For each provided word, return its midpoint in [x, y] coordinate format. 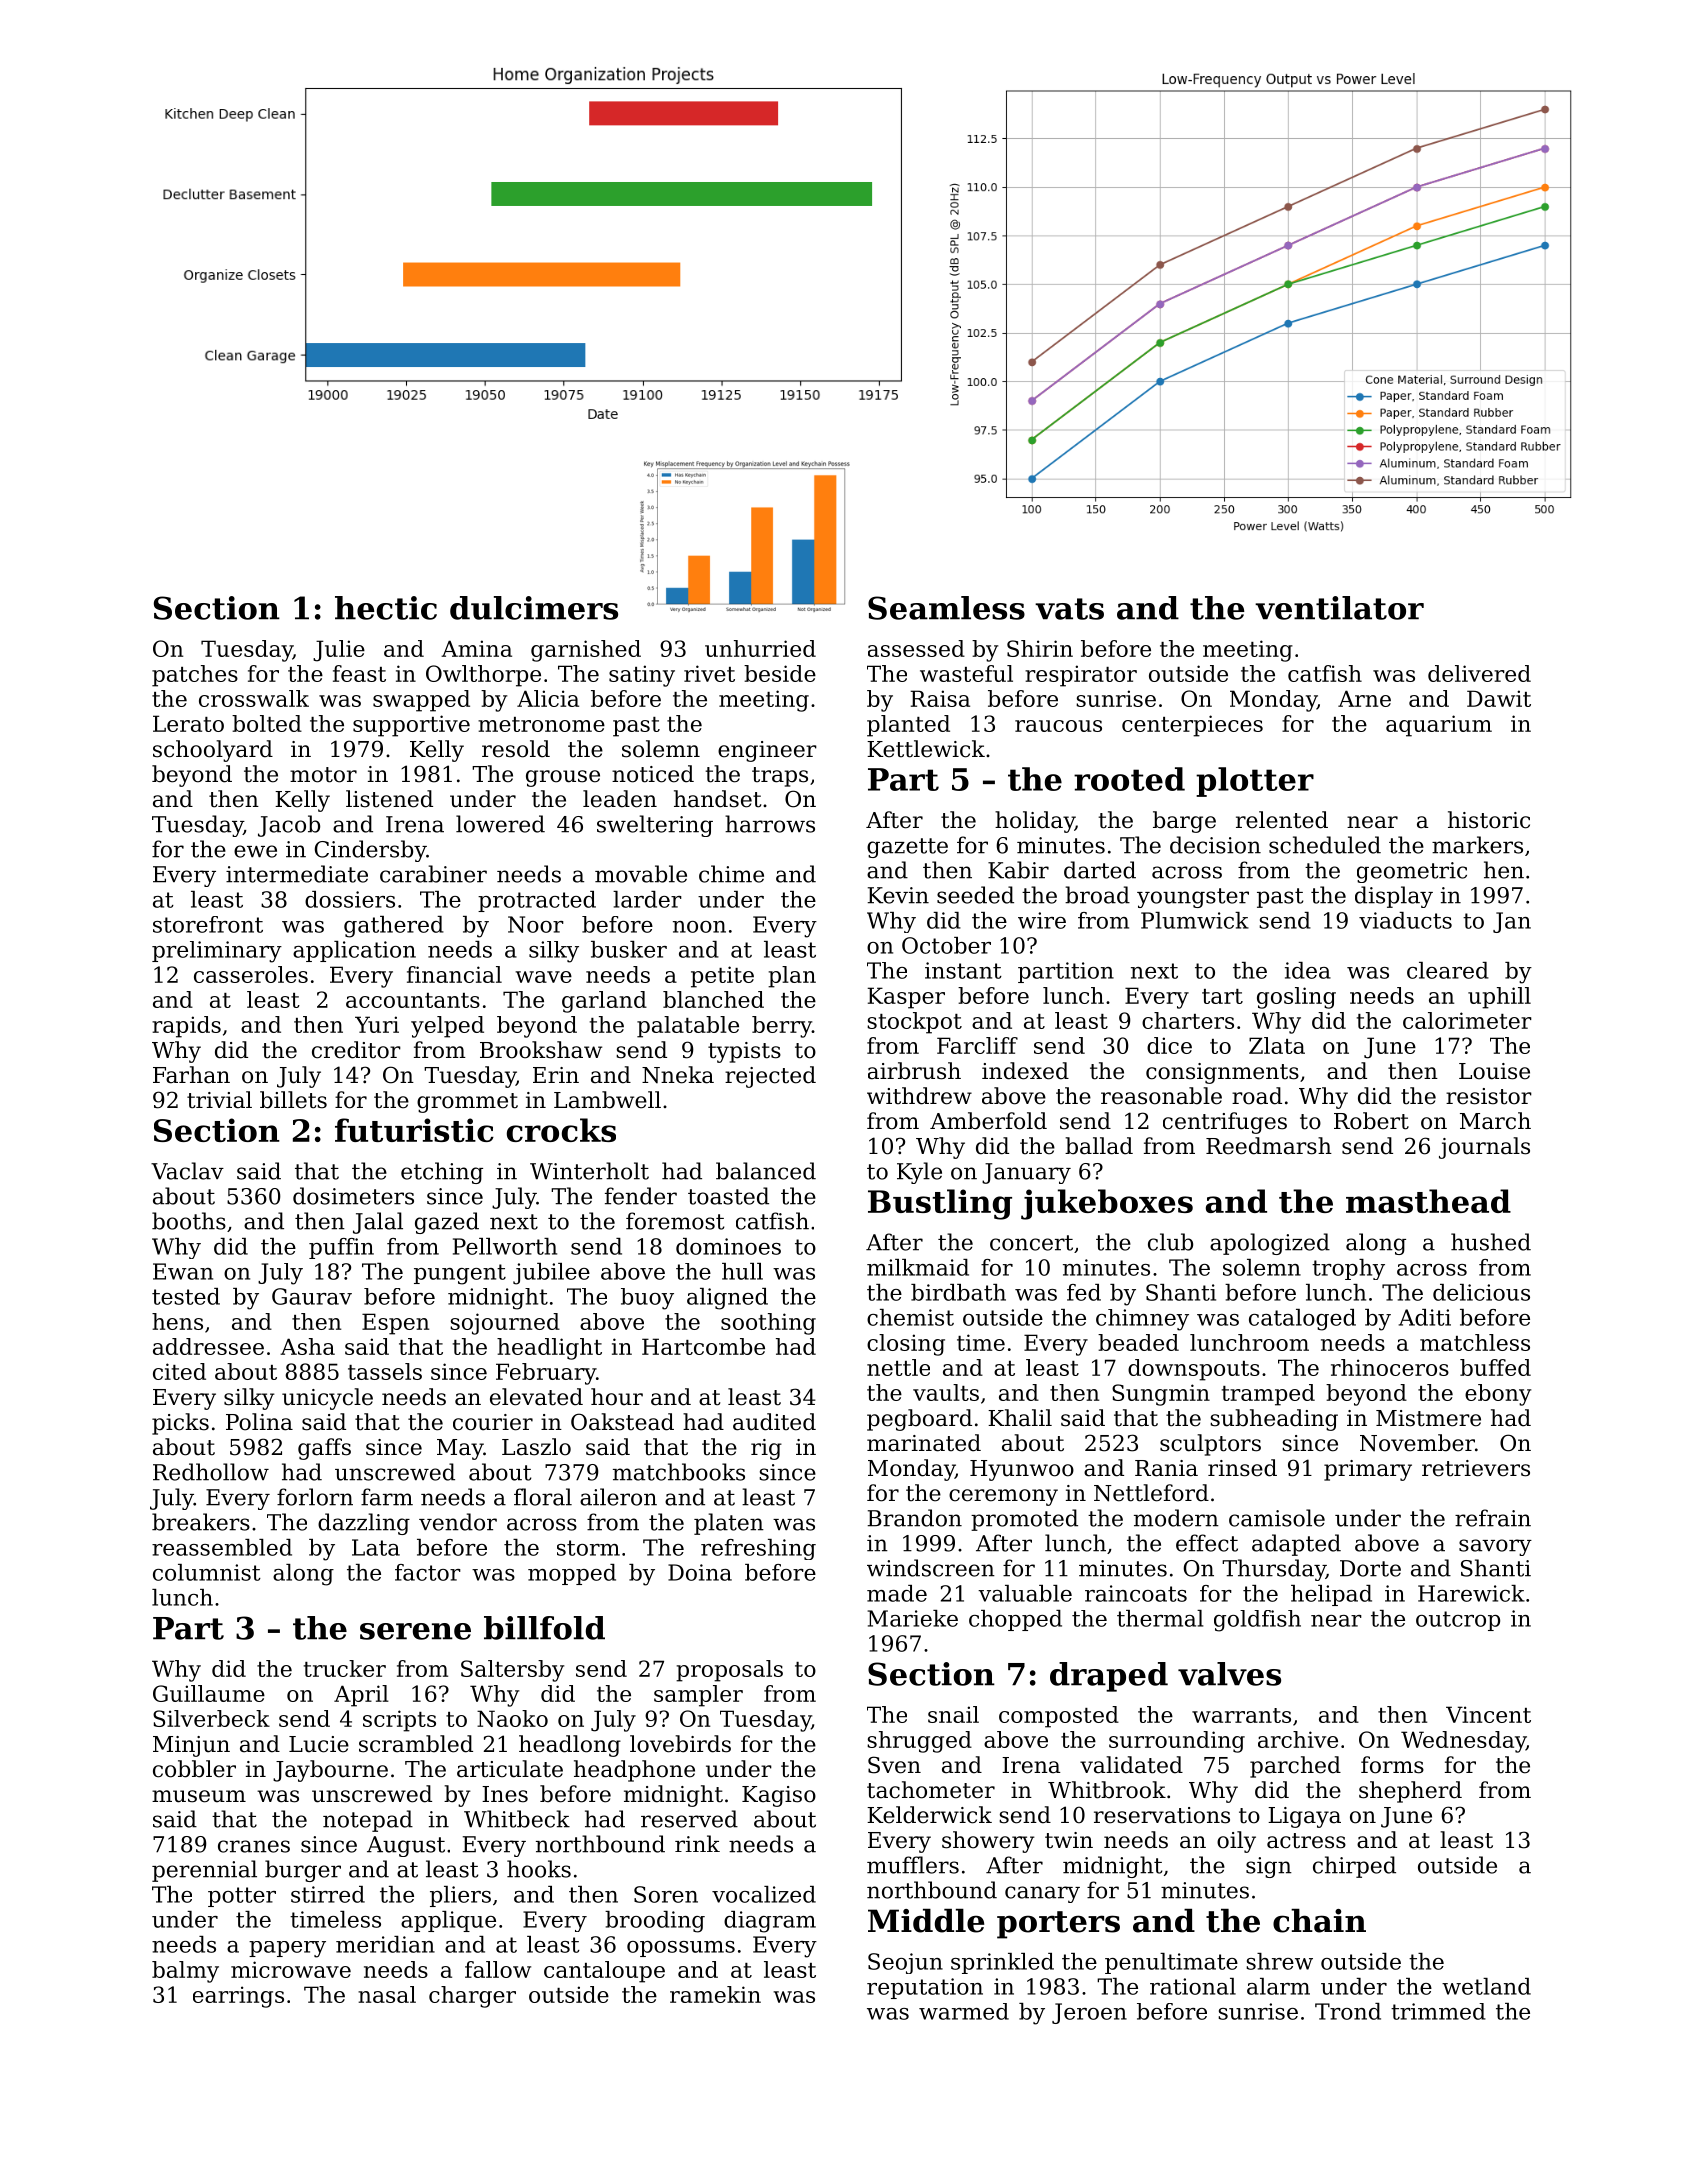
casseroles [251, 974]
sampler [698, 1696]
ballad [1099, 1146]
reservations [1162, 1815]
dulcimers [534, 608]
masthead [1428, 1201]
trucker [345, 1668]
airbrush [914, 1071]
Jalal [378, 1223]
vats [1069, 609]
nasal [387, 1994]
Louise [1494, 1071]
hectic [386, 608]
